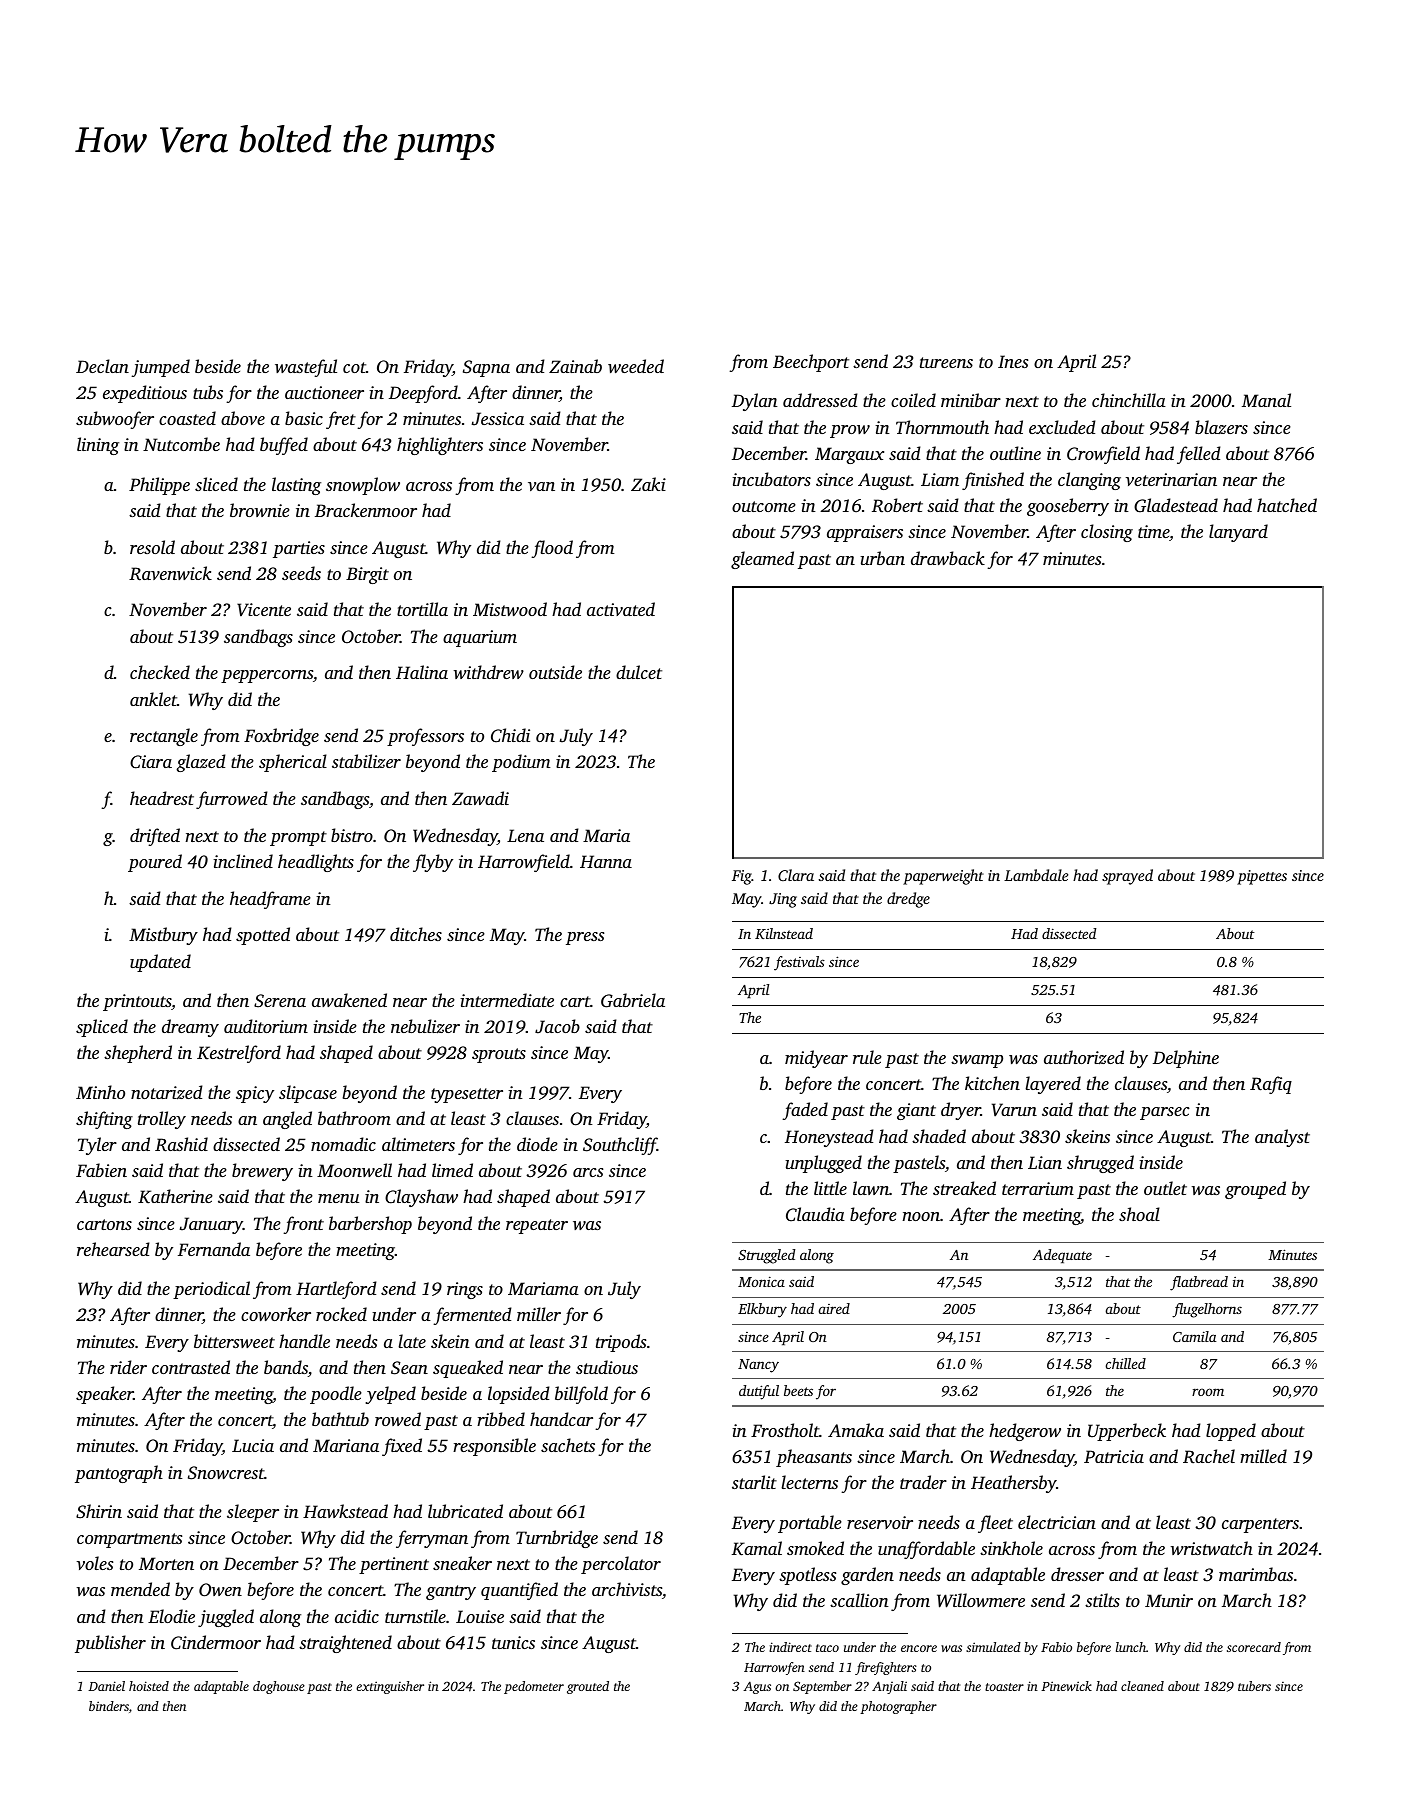  Describe the element at coordinates (648, 484) in the image. I see `Zaki` at that location.
